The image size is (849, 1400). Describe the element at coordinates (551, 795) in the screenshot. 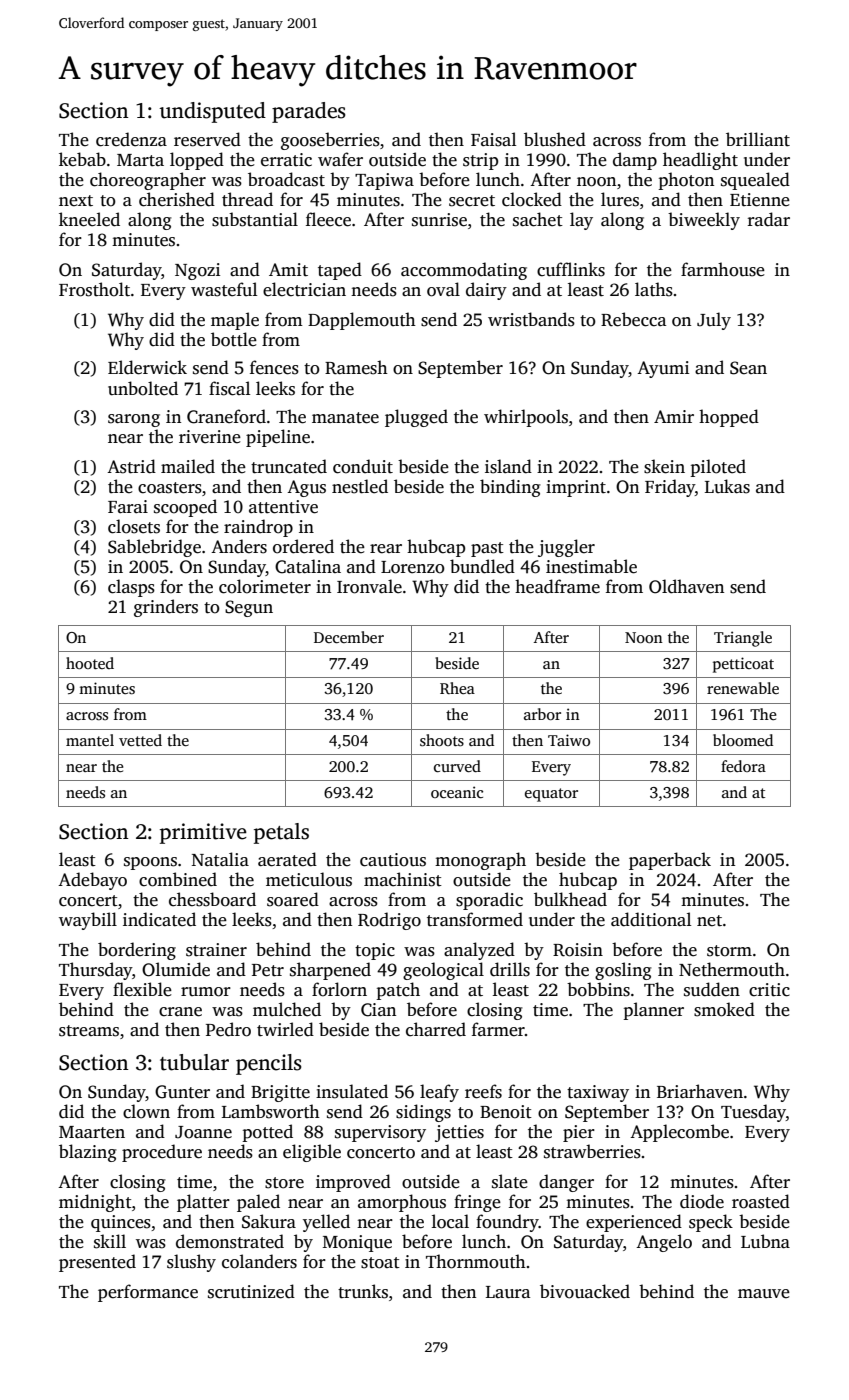

I see `equator` at that location.
